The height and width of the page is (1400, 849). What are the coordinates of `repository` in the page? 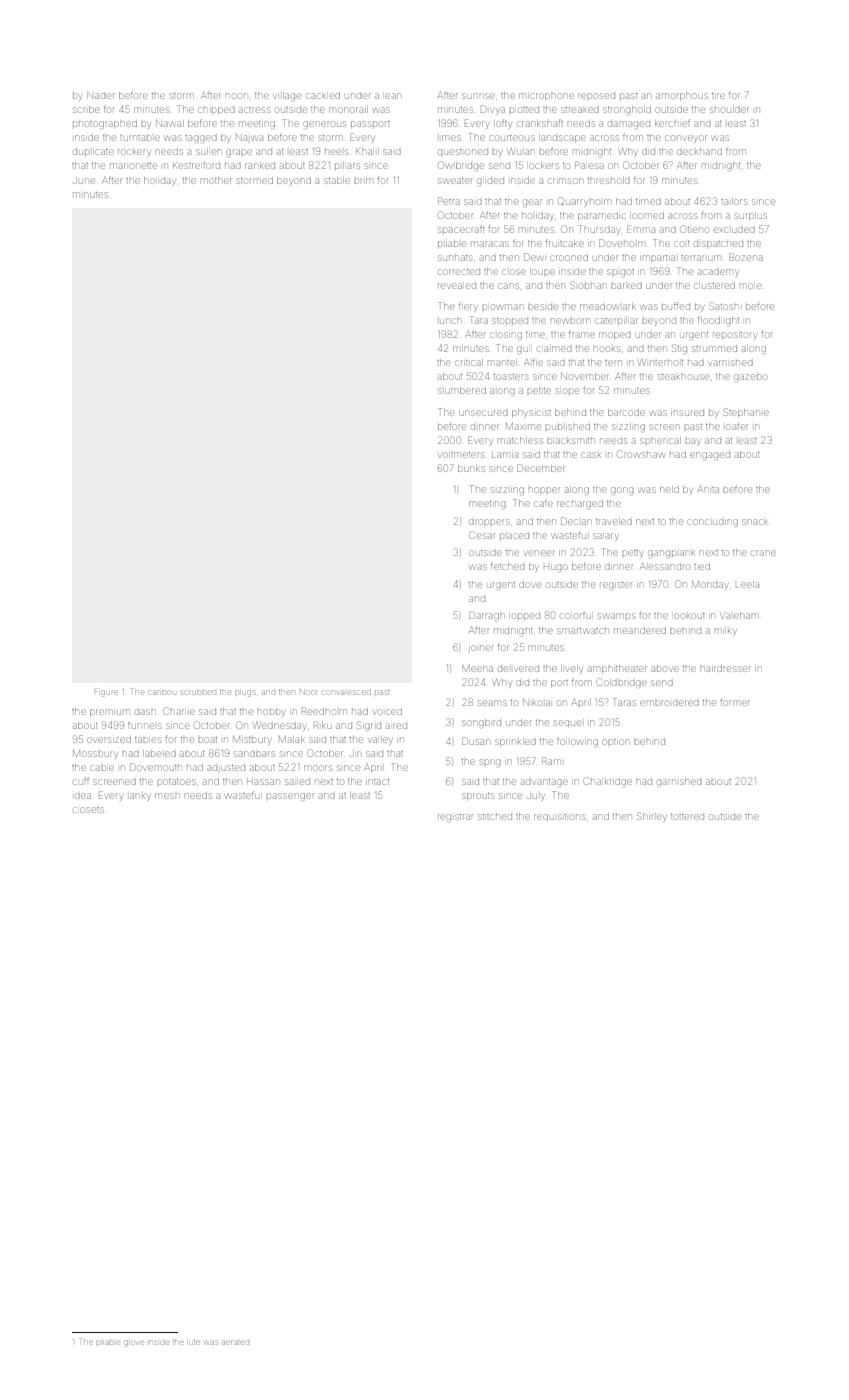 It's located at (734, 336).
